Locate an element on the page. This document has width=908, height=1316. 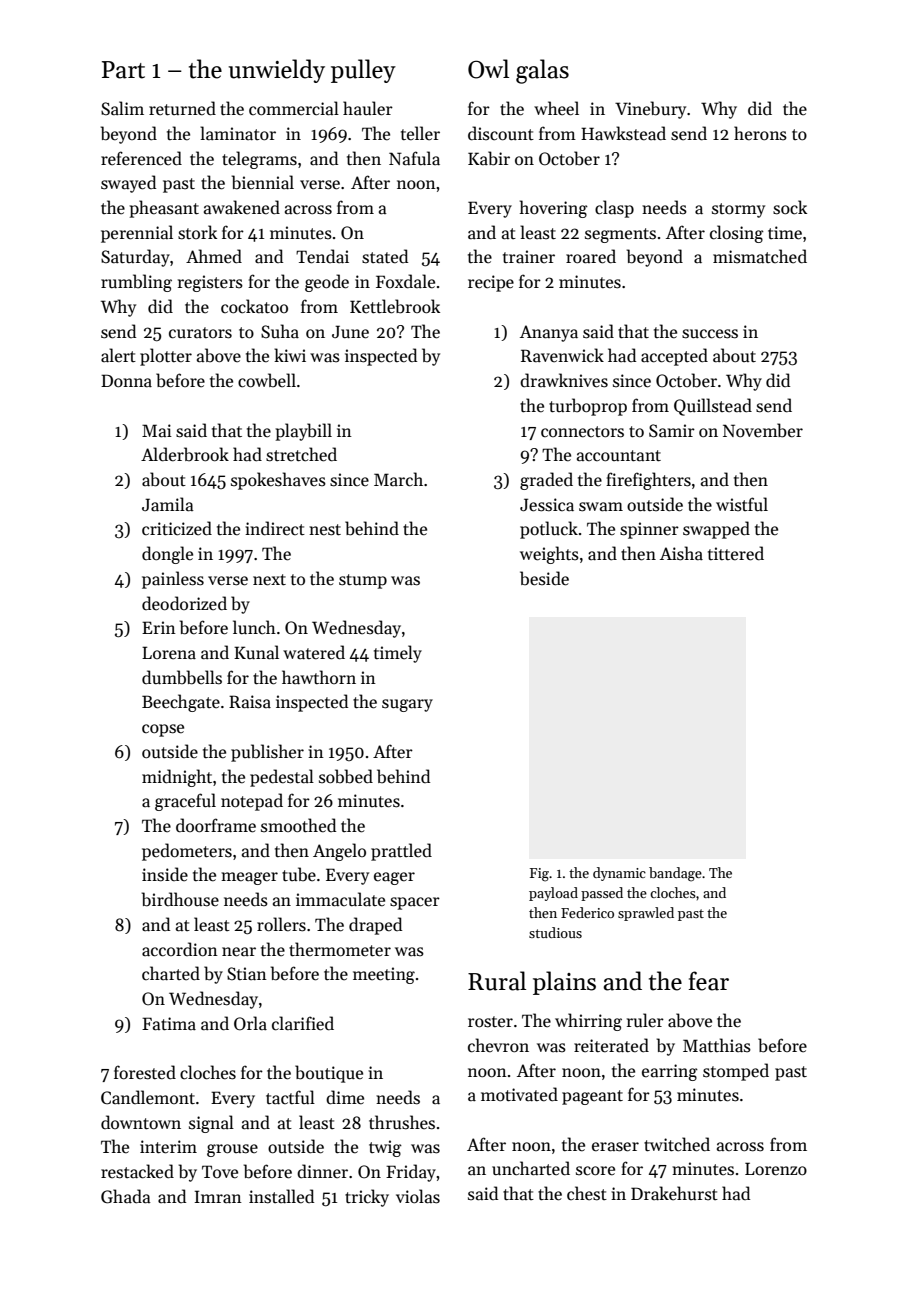
laminator is located at coordinates (238, 133).
